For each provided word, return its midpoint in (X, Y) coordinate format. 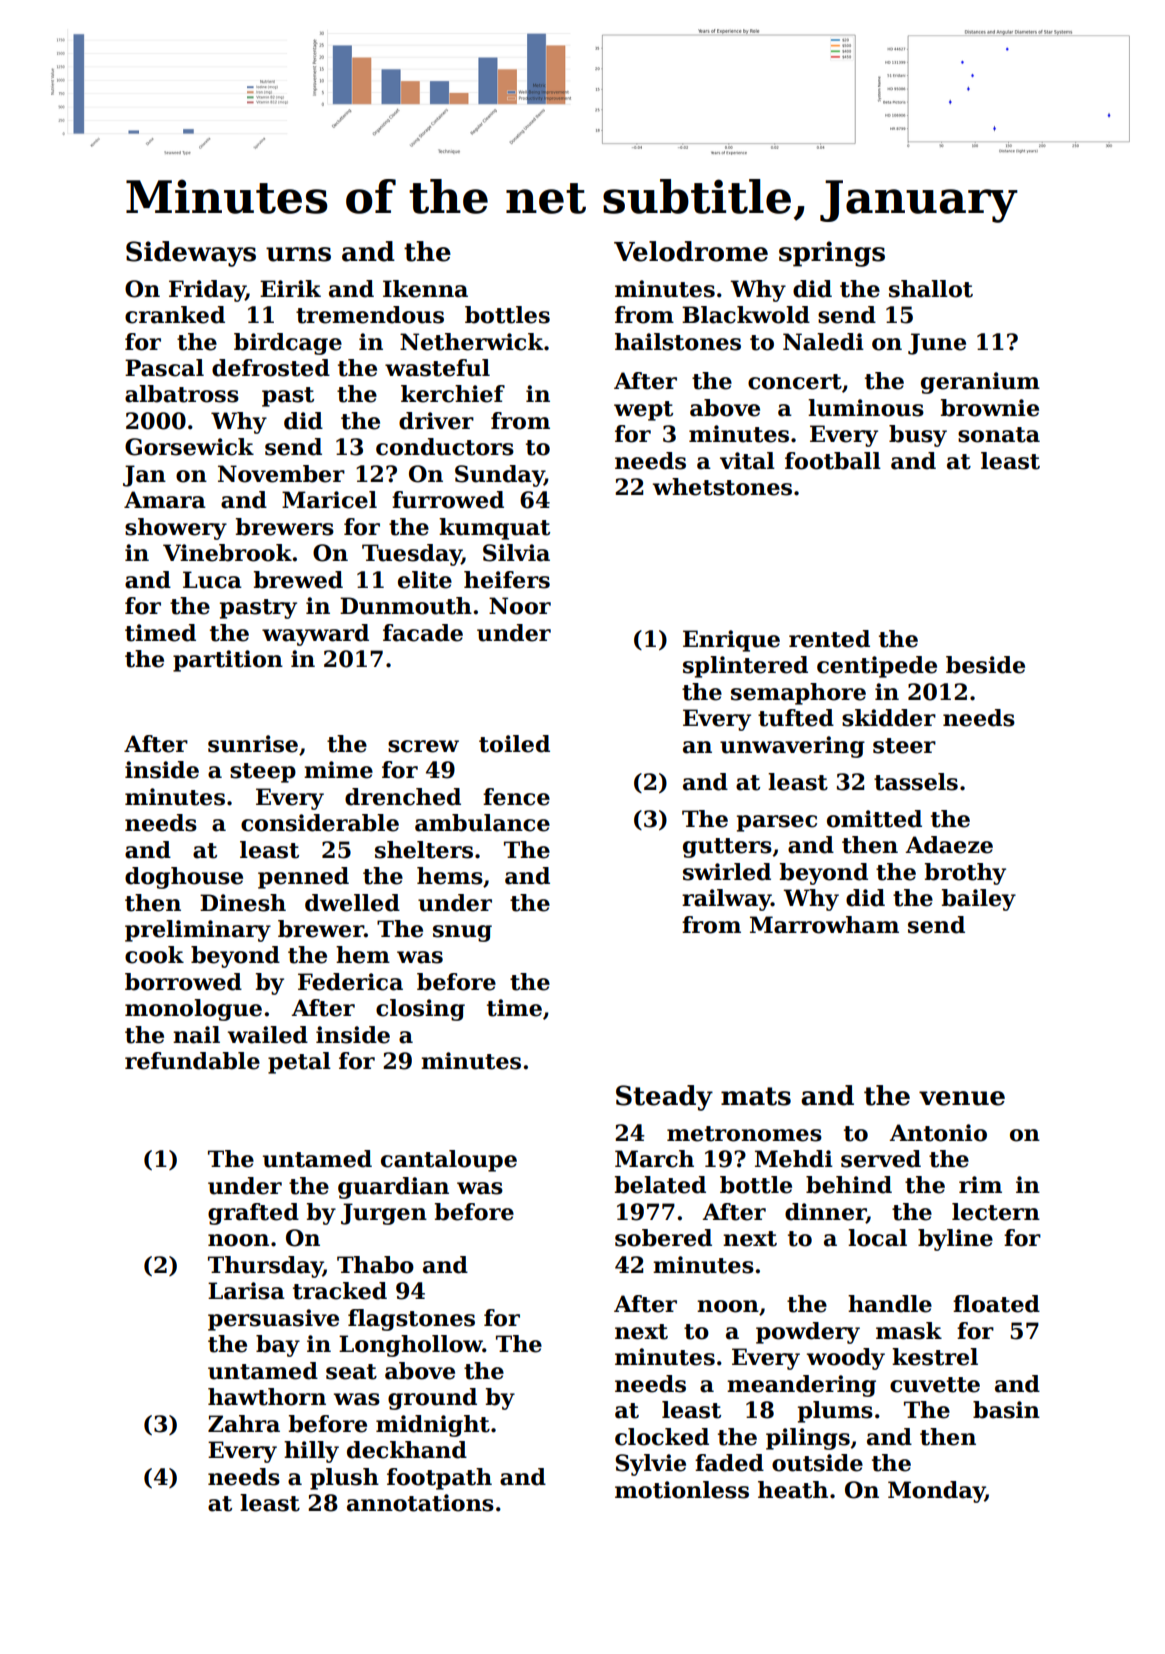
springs (832, 254)
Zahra (244, 1424)
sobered (663, 1238)
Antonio (938, 1133)
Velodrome (691, 251)
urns (298, 254)
